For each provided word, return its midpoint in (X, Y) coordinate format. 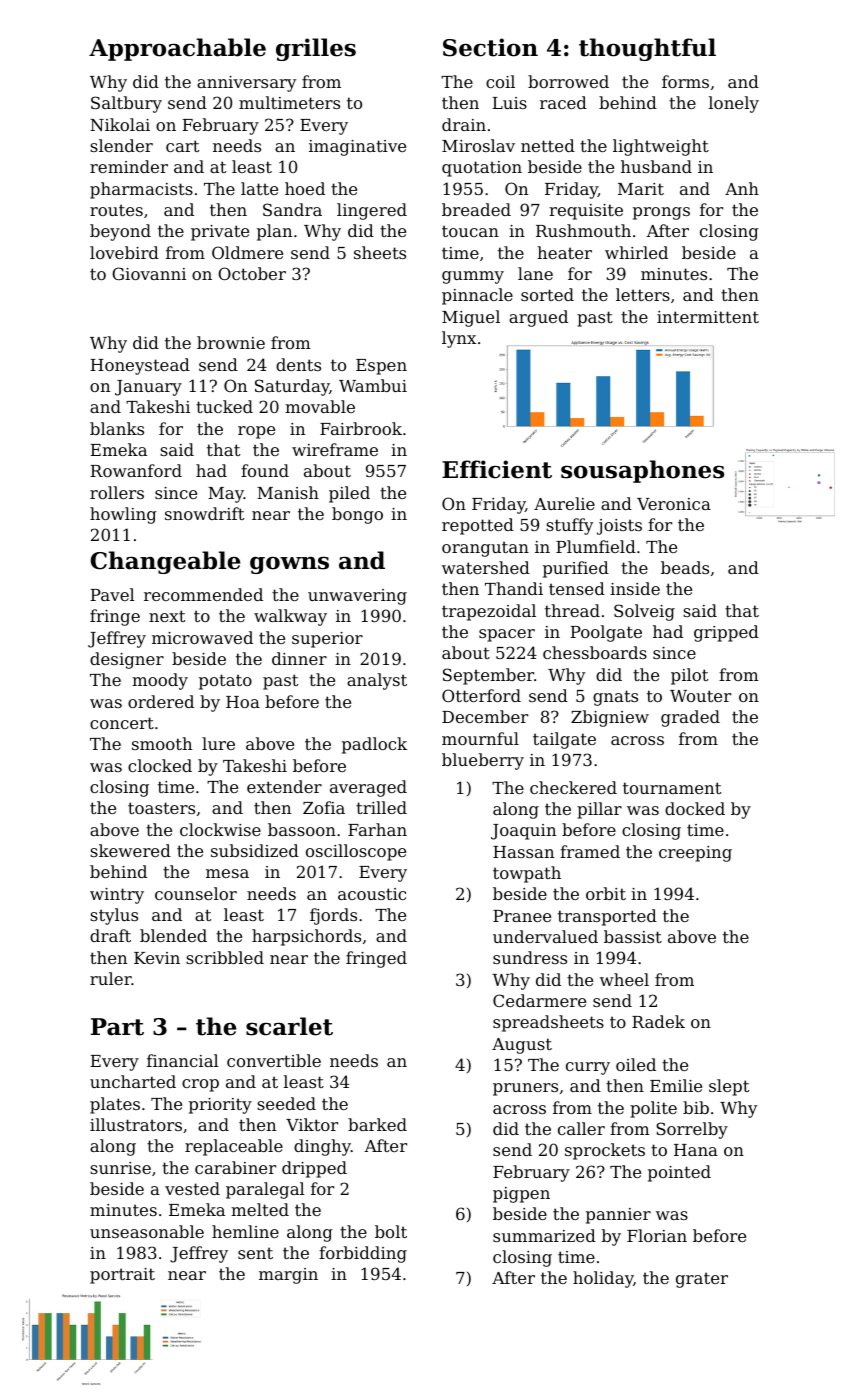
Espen (381, 367)
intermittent (708, 317)
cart (182, 146)
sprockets (605, 1151)
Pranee (522, 916)
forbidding (363, 1254)
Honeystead (140, 366)
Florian (657, 1235)
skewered (130, 850)
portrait (122, 1276)
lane (535, 273)
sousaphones (642, 471)
